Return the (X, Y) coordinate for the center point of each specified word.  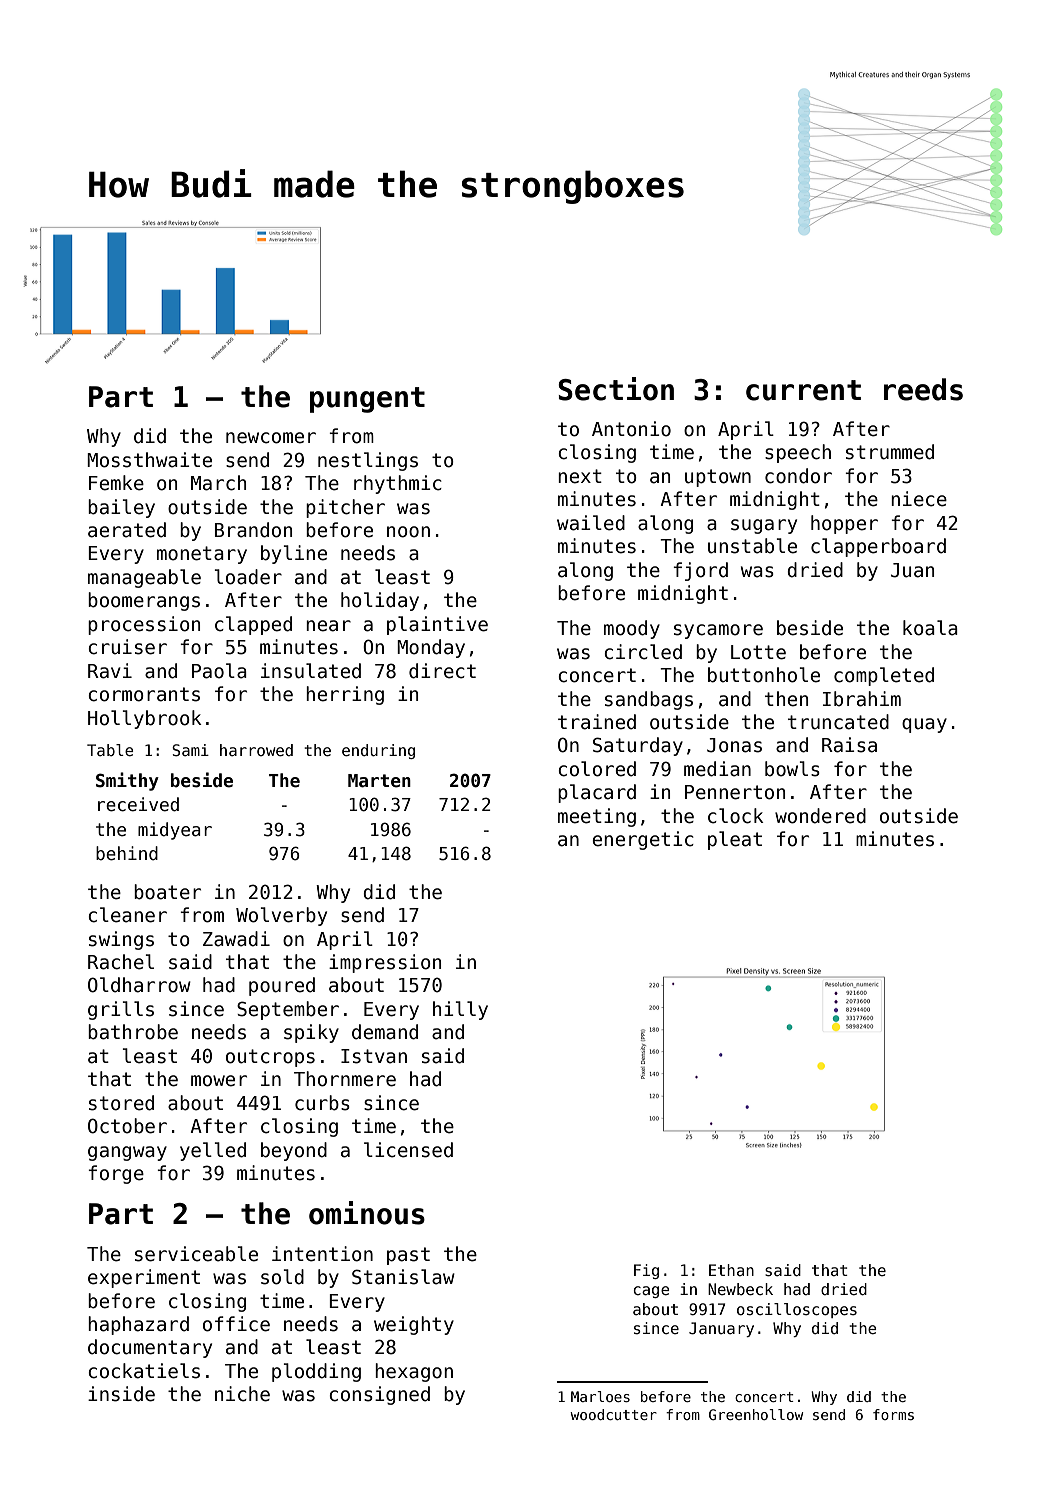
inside (121, 1394)
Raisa (849, 745)
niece (919, 499)
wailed (591, 523)
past (408, 1256)
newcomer (271, 438)
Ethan (731, 1270)
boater (167, 892)
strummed (890, 452)
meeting (597, 817)
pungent (367, 400)
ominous (367, 1213)
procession (144, 625)
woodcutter (613, 1414)
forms (893, 1414)
